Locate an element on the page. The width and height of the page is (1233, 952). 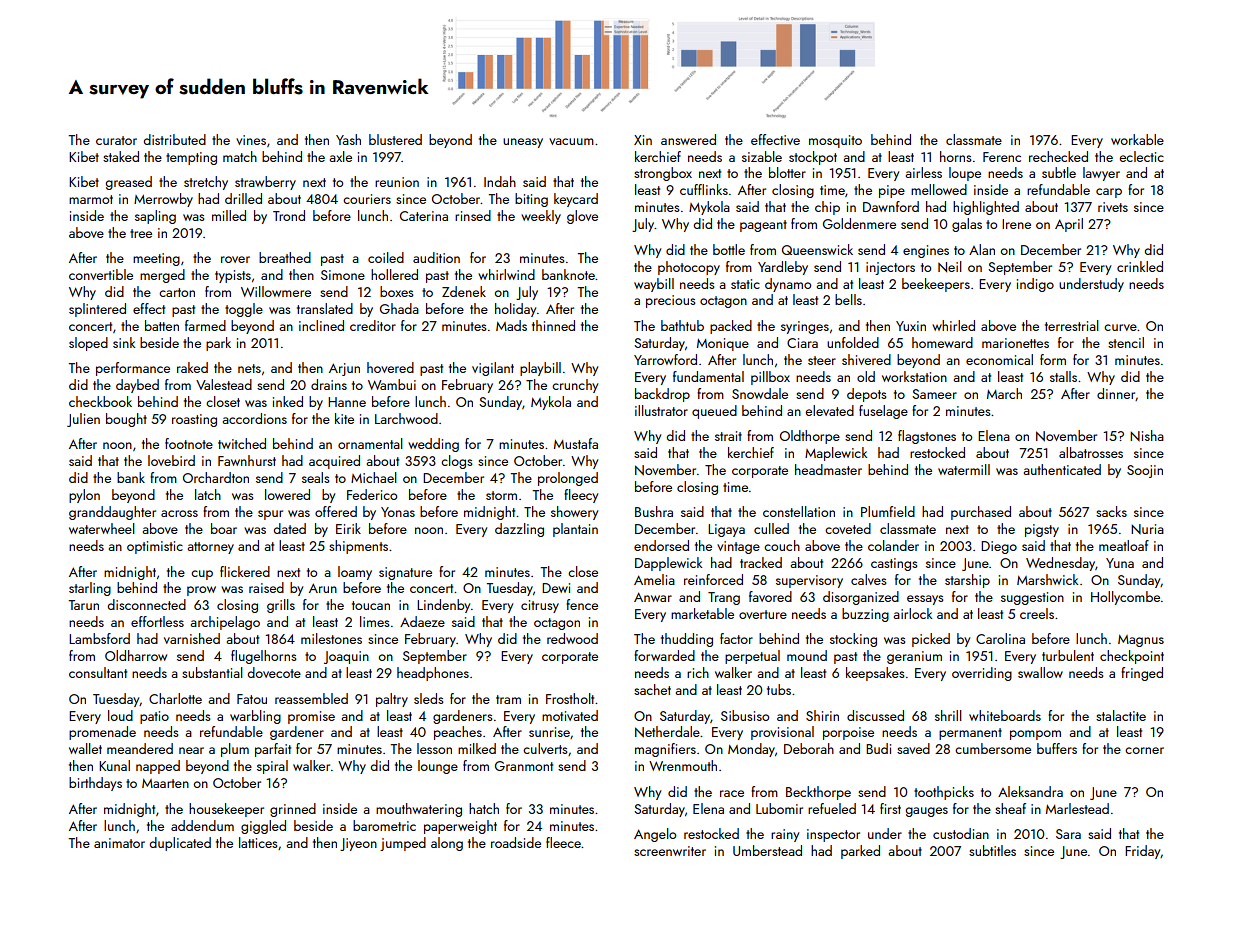
breathed is located at coordinates (285, 257).
